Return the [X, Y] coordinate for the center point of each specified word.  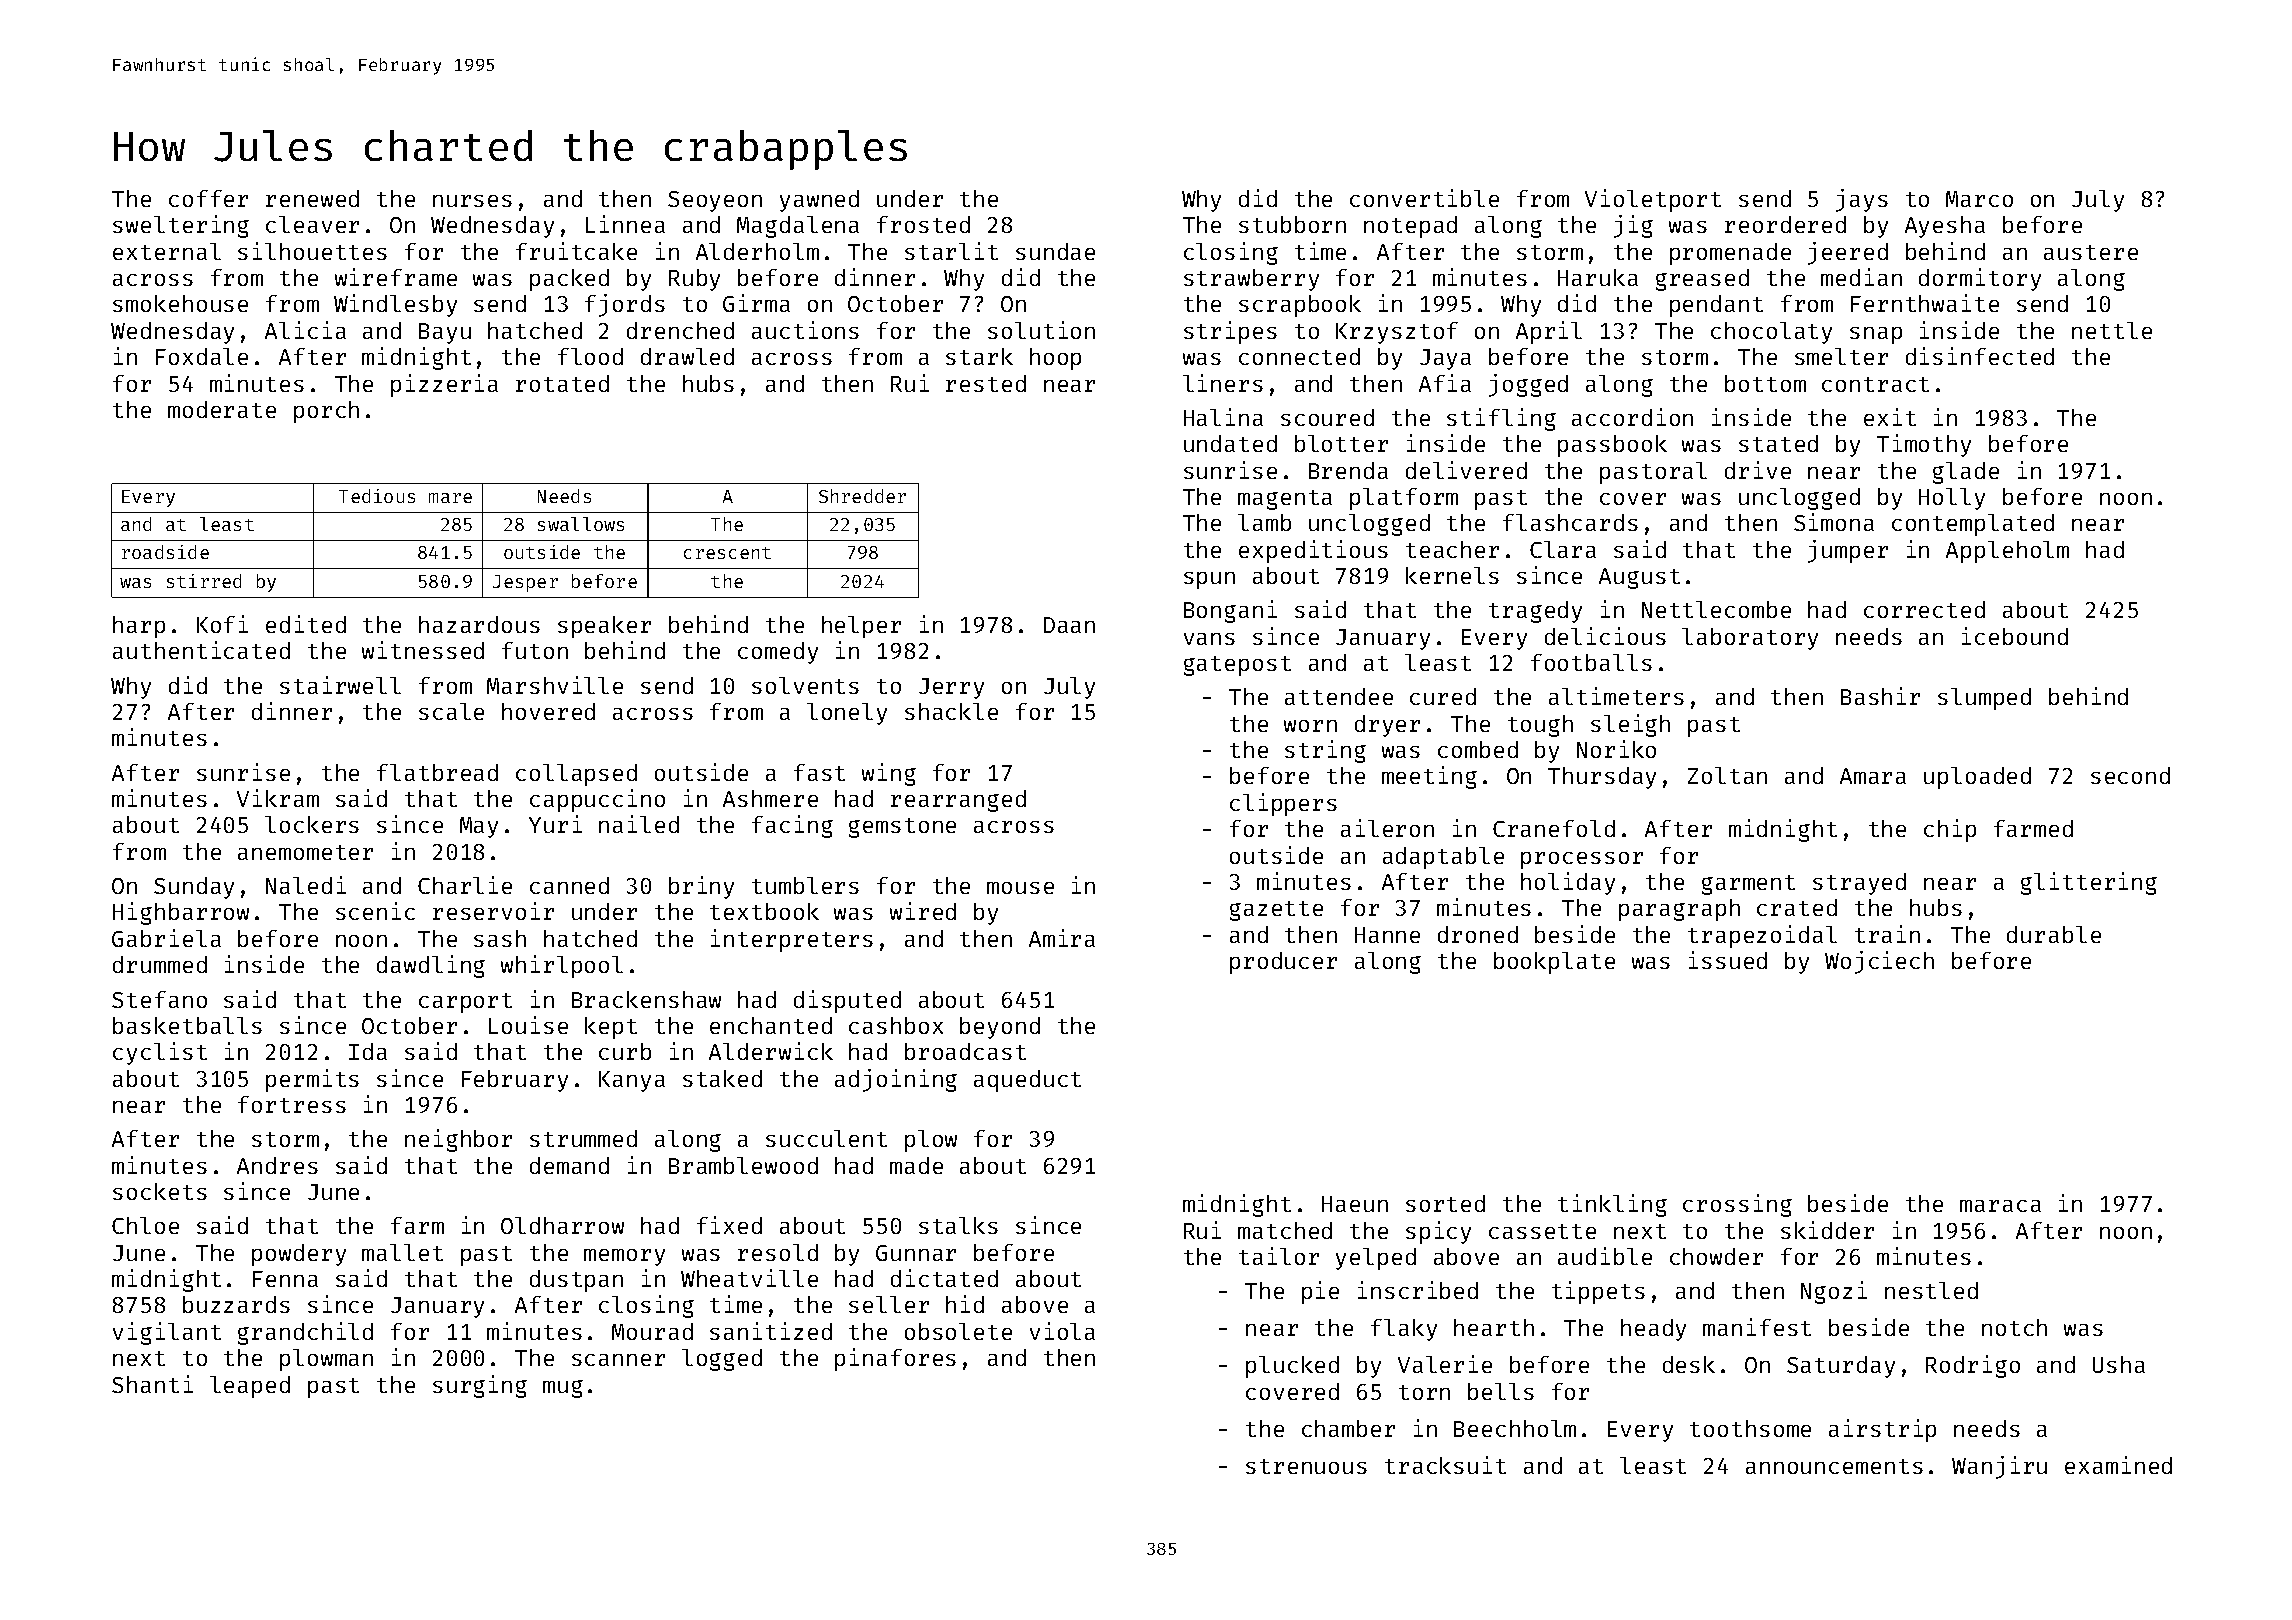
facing [792, 826]
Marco [1979, 199]
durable [2054, 934]
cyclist [160, 1053]
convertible [1424, 198]
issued [1728, 960]
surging [480, 1386]
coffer [208, 198]
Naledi [306, 885]
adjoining [896, 1080]
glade [1966, 473]
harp [139, 627]
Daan [1069, 625]
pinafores [895, 1359]
